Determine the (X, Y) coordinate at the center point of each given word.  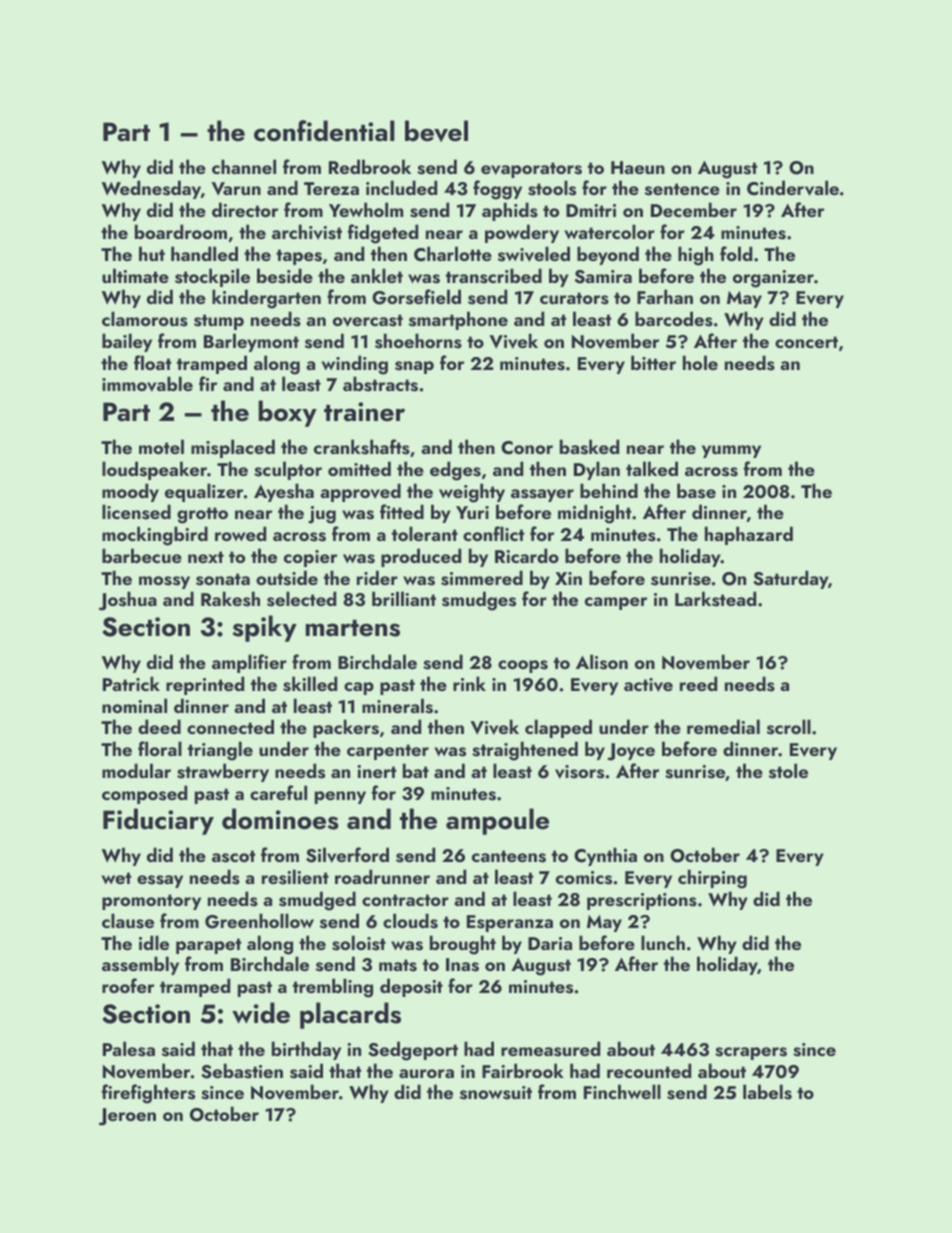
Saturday (790, 579)
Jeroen (127, 1117)
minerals (397, 706)
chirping (712, 879)
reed (698, 683)
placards (350, 1015)
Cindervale (793, 188)
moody (130, 492)
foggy (497, 190)
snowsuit (496, 1093)
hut (152, 253)
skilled (310, 684)
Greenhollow (259, 921)
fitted (402, 511)
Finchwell (622, 1091)
